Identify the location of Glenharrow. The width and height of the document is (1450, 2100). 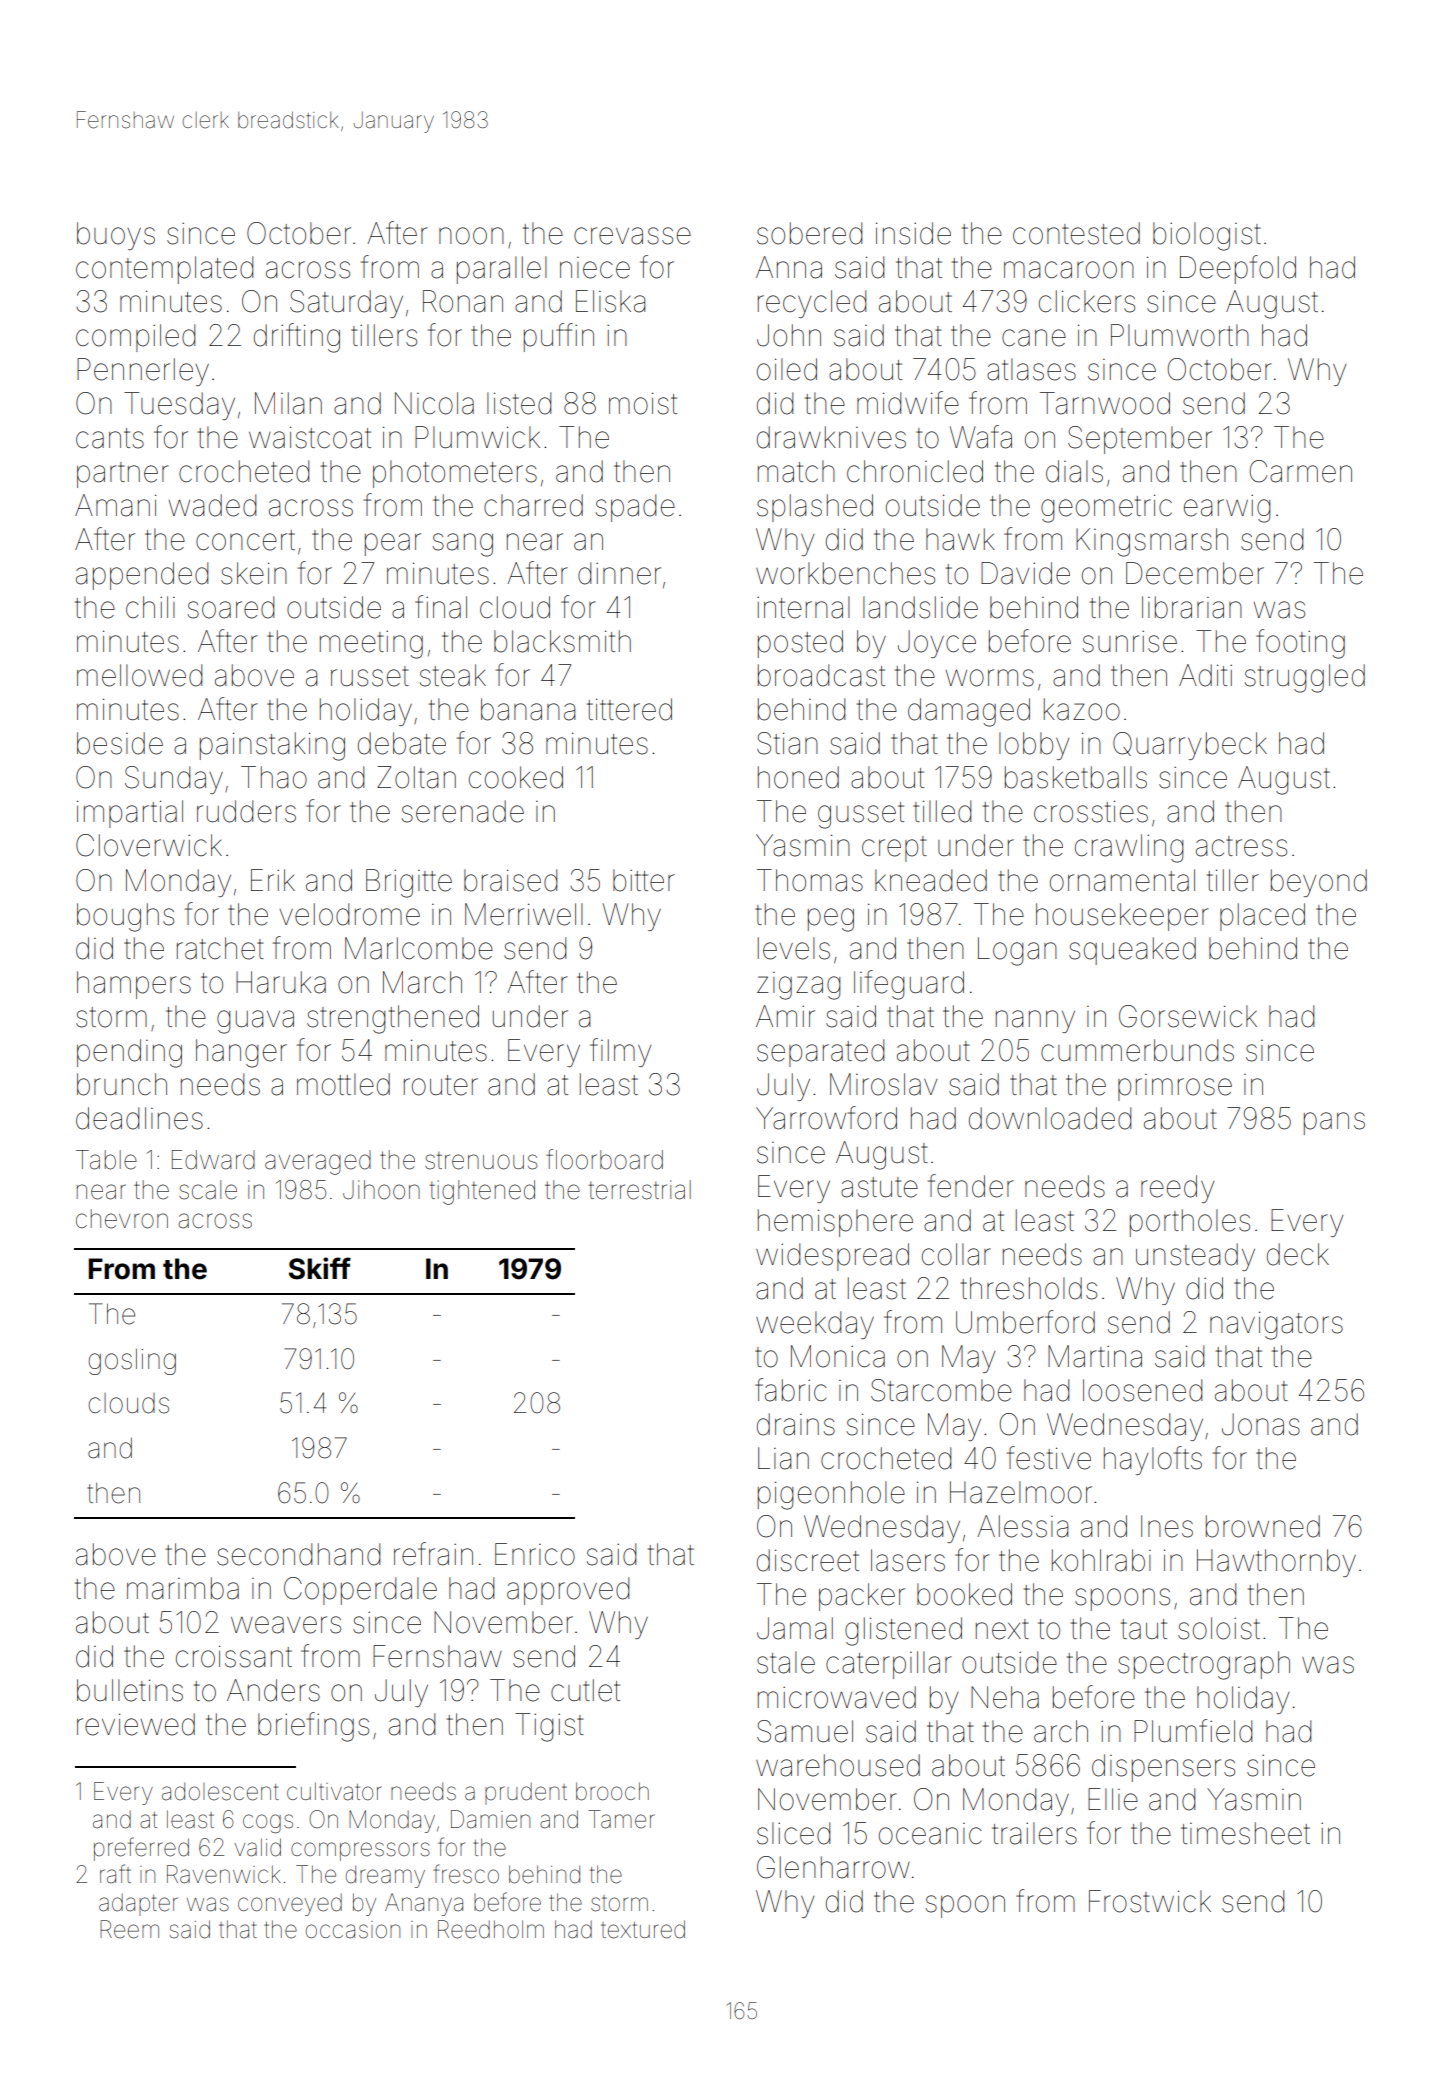
(833, 1867).
